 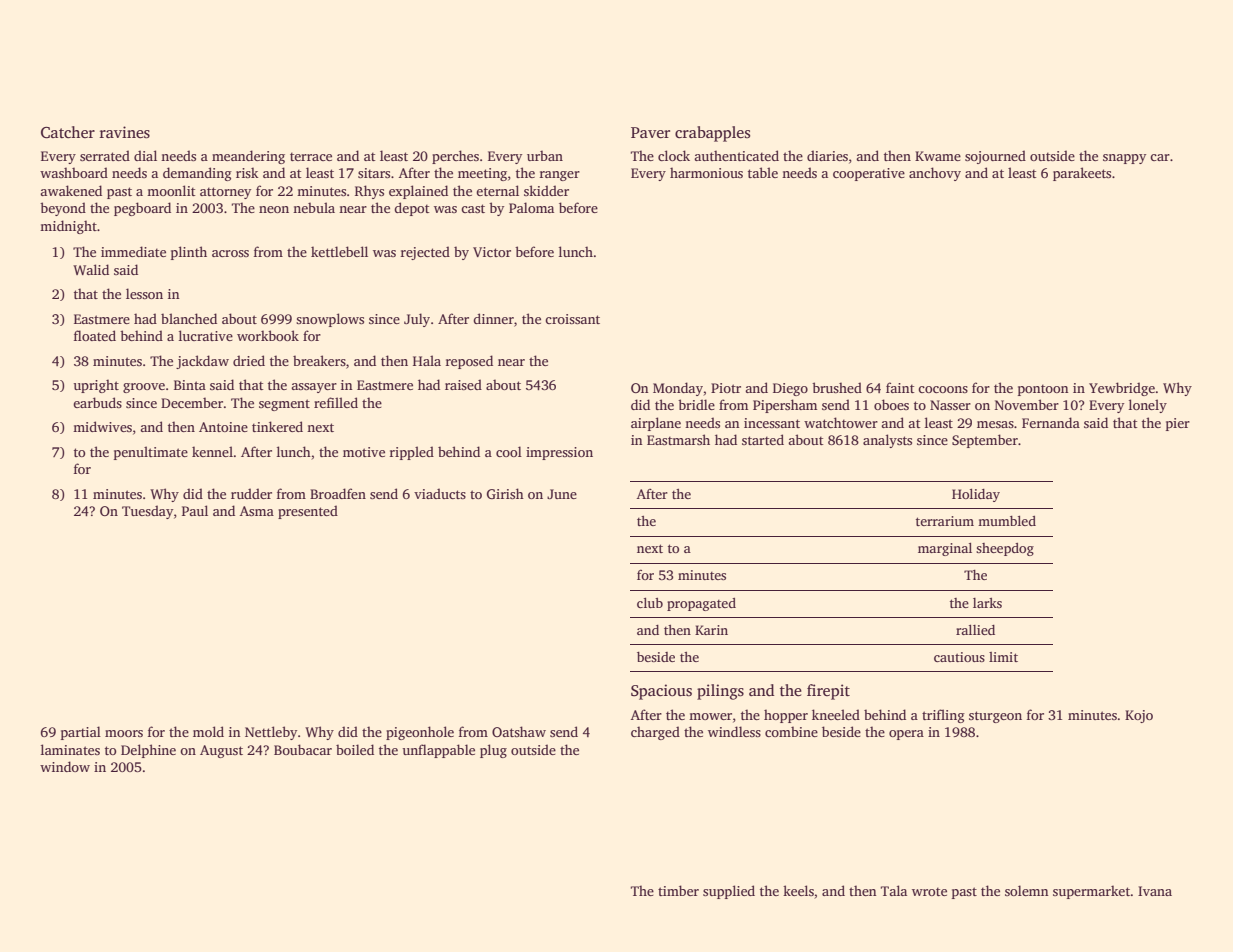 I want to click on moonlit, so click(x=171, y=190).
